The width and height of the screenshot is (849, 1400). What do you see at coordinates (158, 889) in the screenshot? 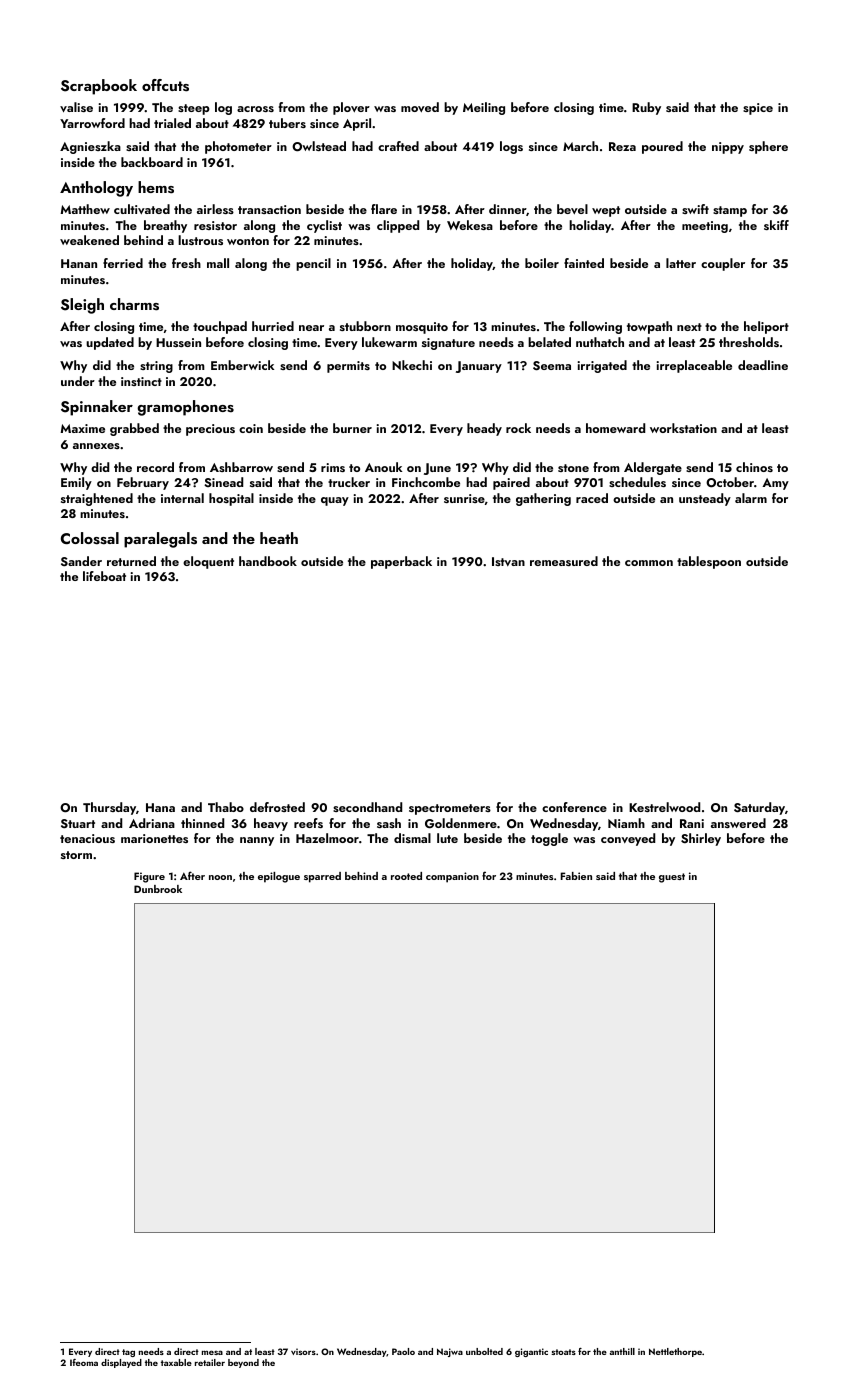
I see `Dunbrook` at bounding box center [158, 889].
